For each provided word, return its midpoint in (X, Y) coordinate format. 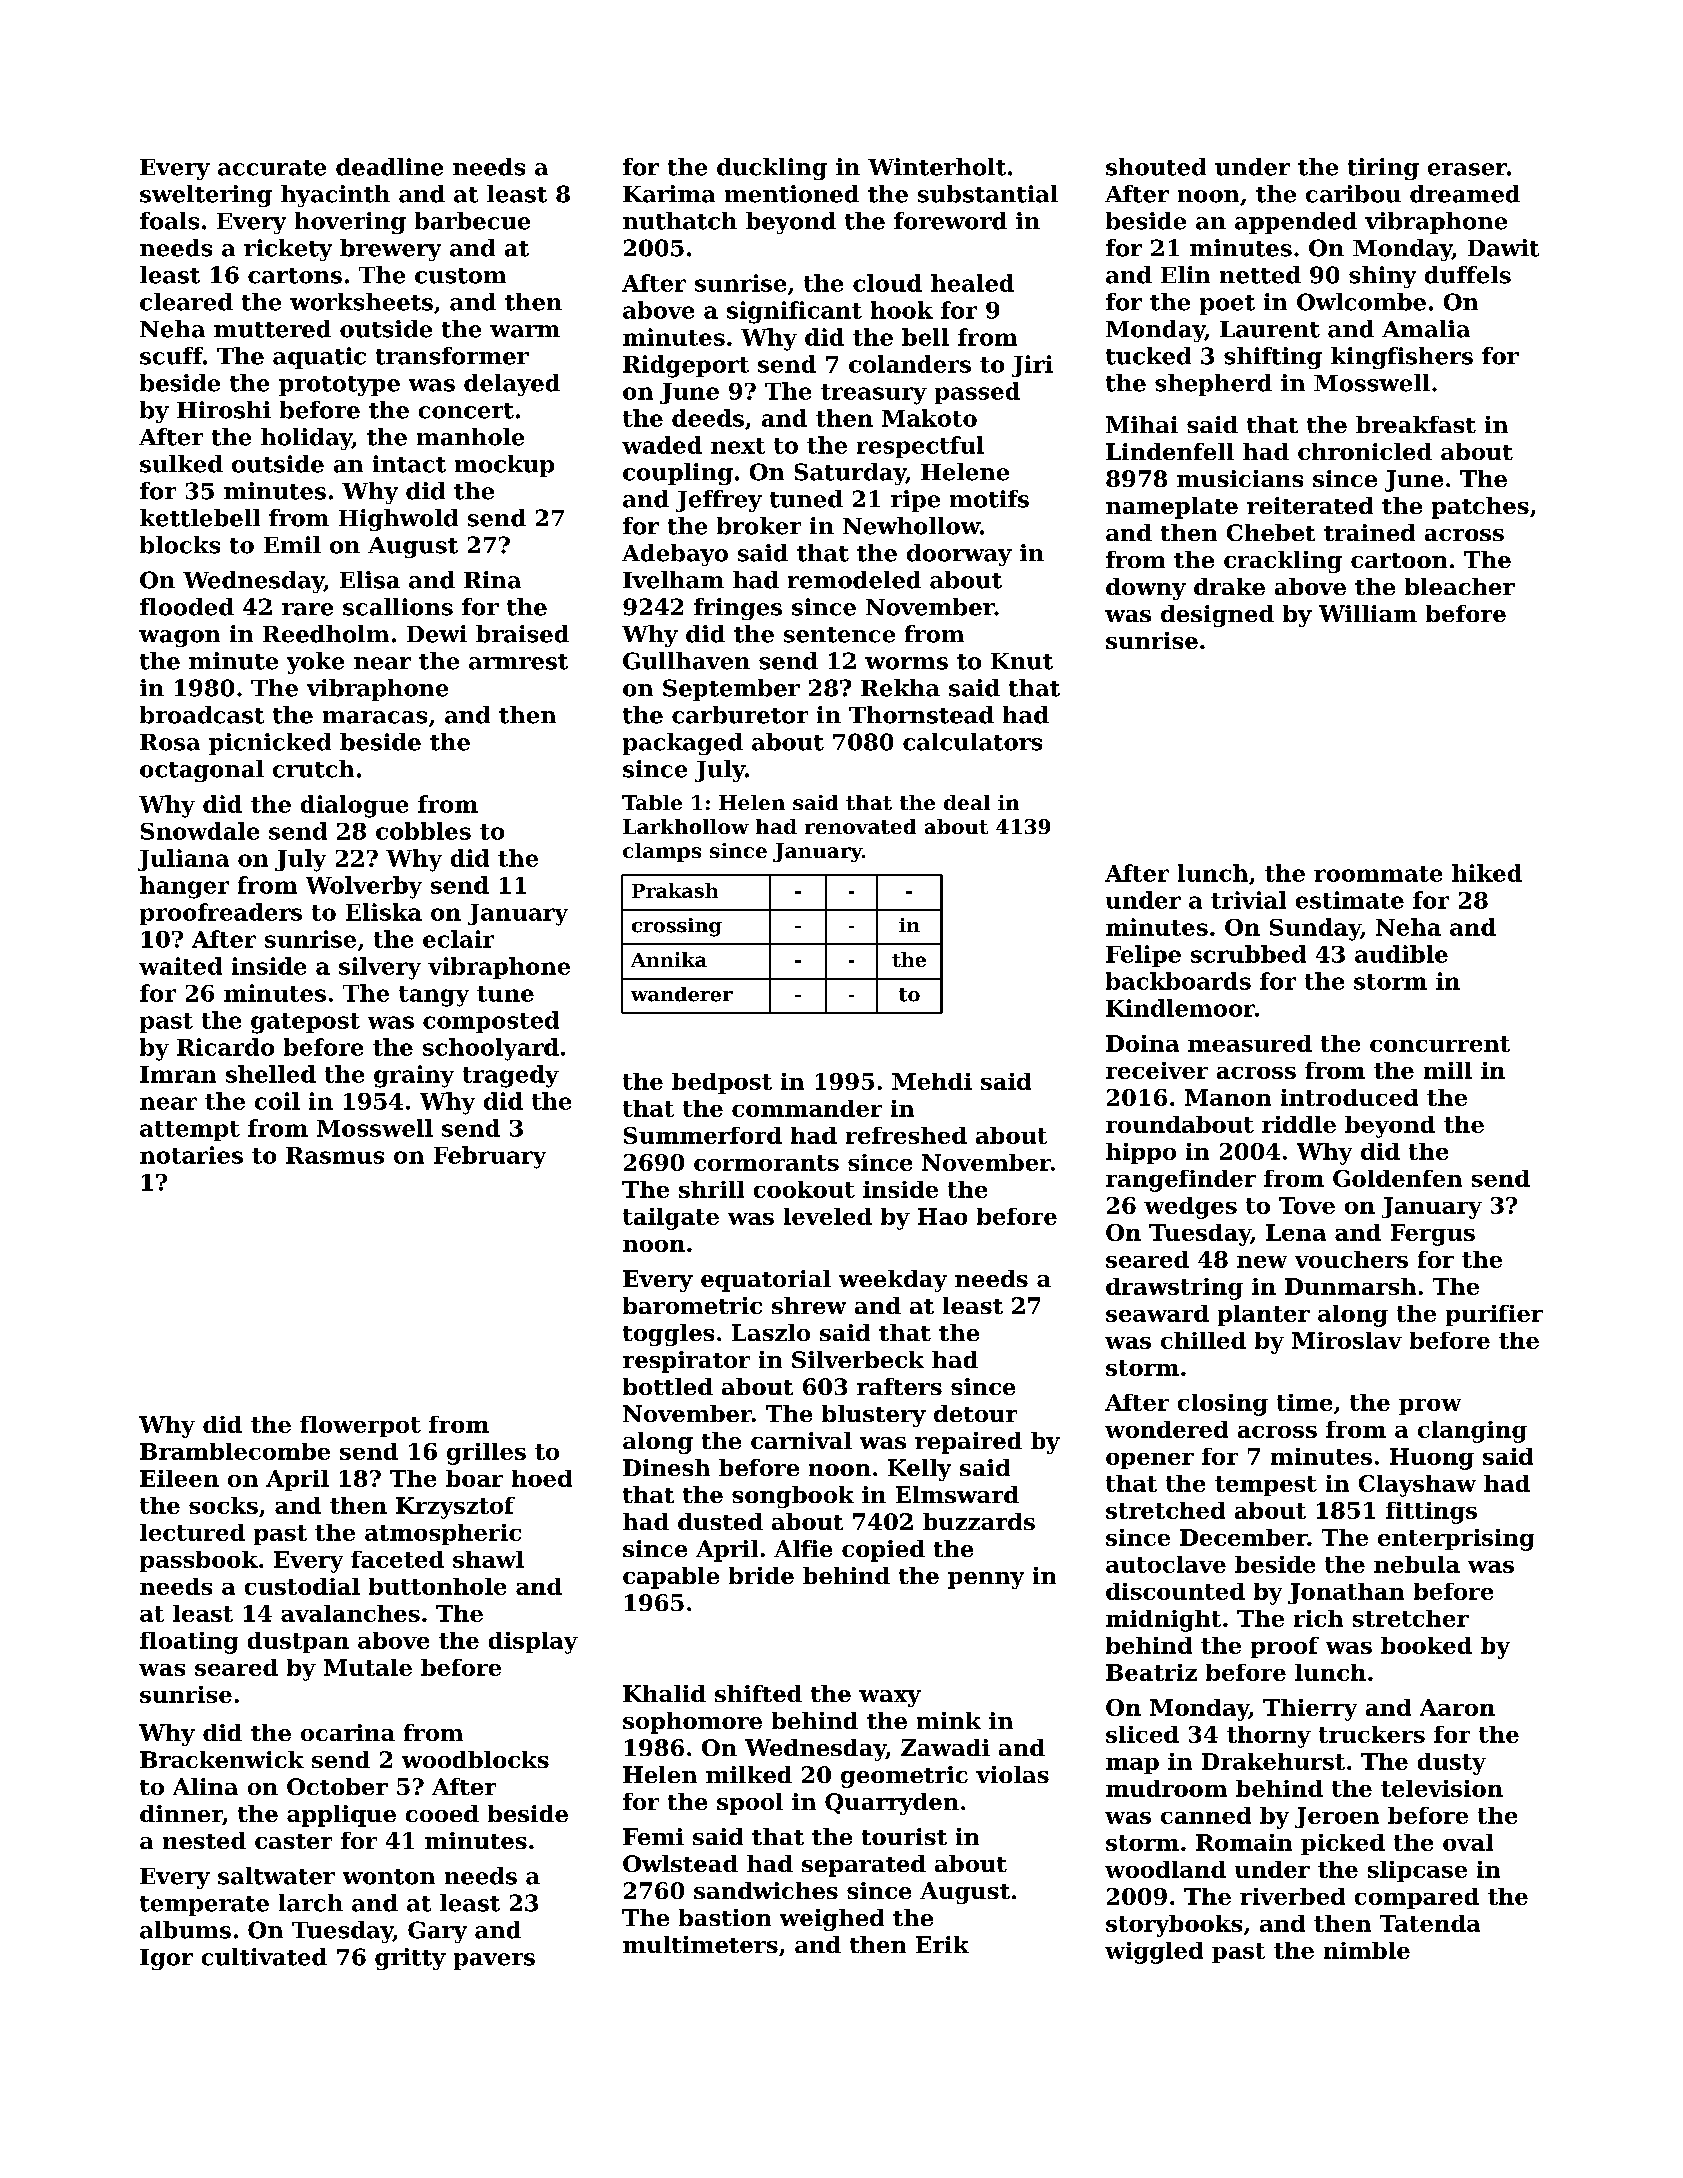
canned (1206, 1815)
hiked (1487, 873)
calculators (972, 742)
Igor (166, 1959)
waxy (890, 1698)
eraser (1467, 169)
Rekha (900, 688)
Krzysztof (455, 1508)
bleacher (1460, 586)
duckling (772, 169)
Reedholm (326, 634)
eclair (458, 939)
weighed (832, 1920)
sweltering (206, 196)
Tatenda (1430, 1923)
